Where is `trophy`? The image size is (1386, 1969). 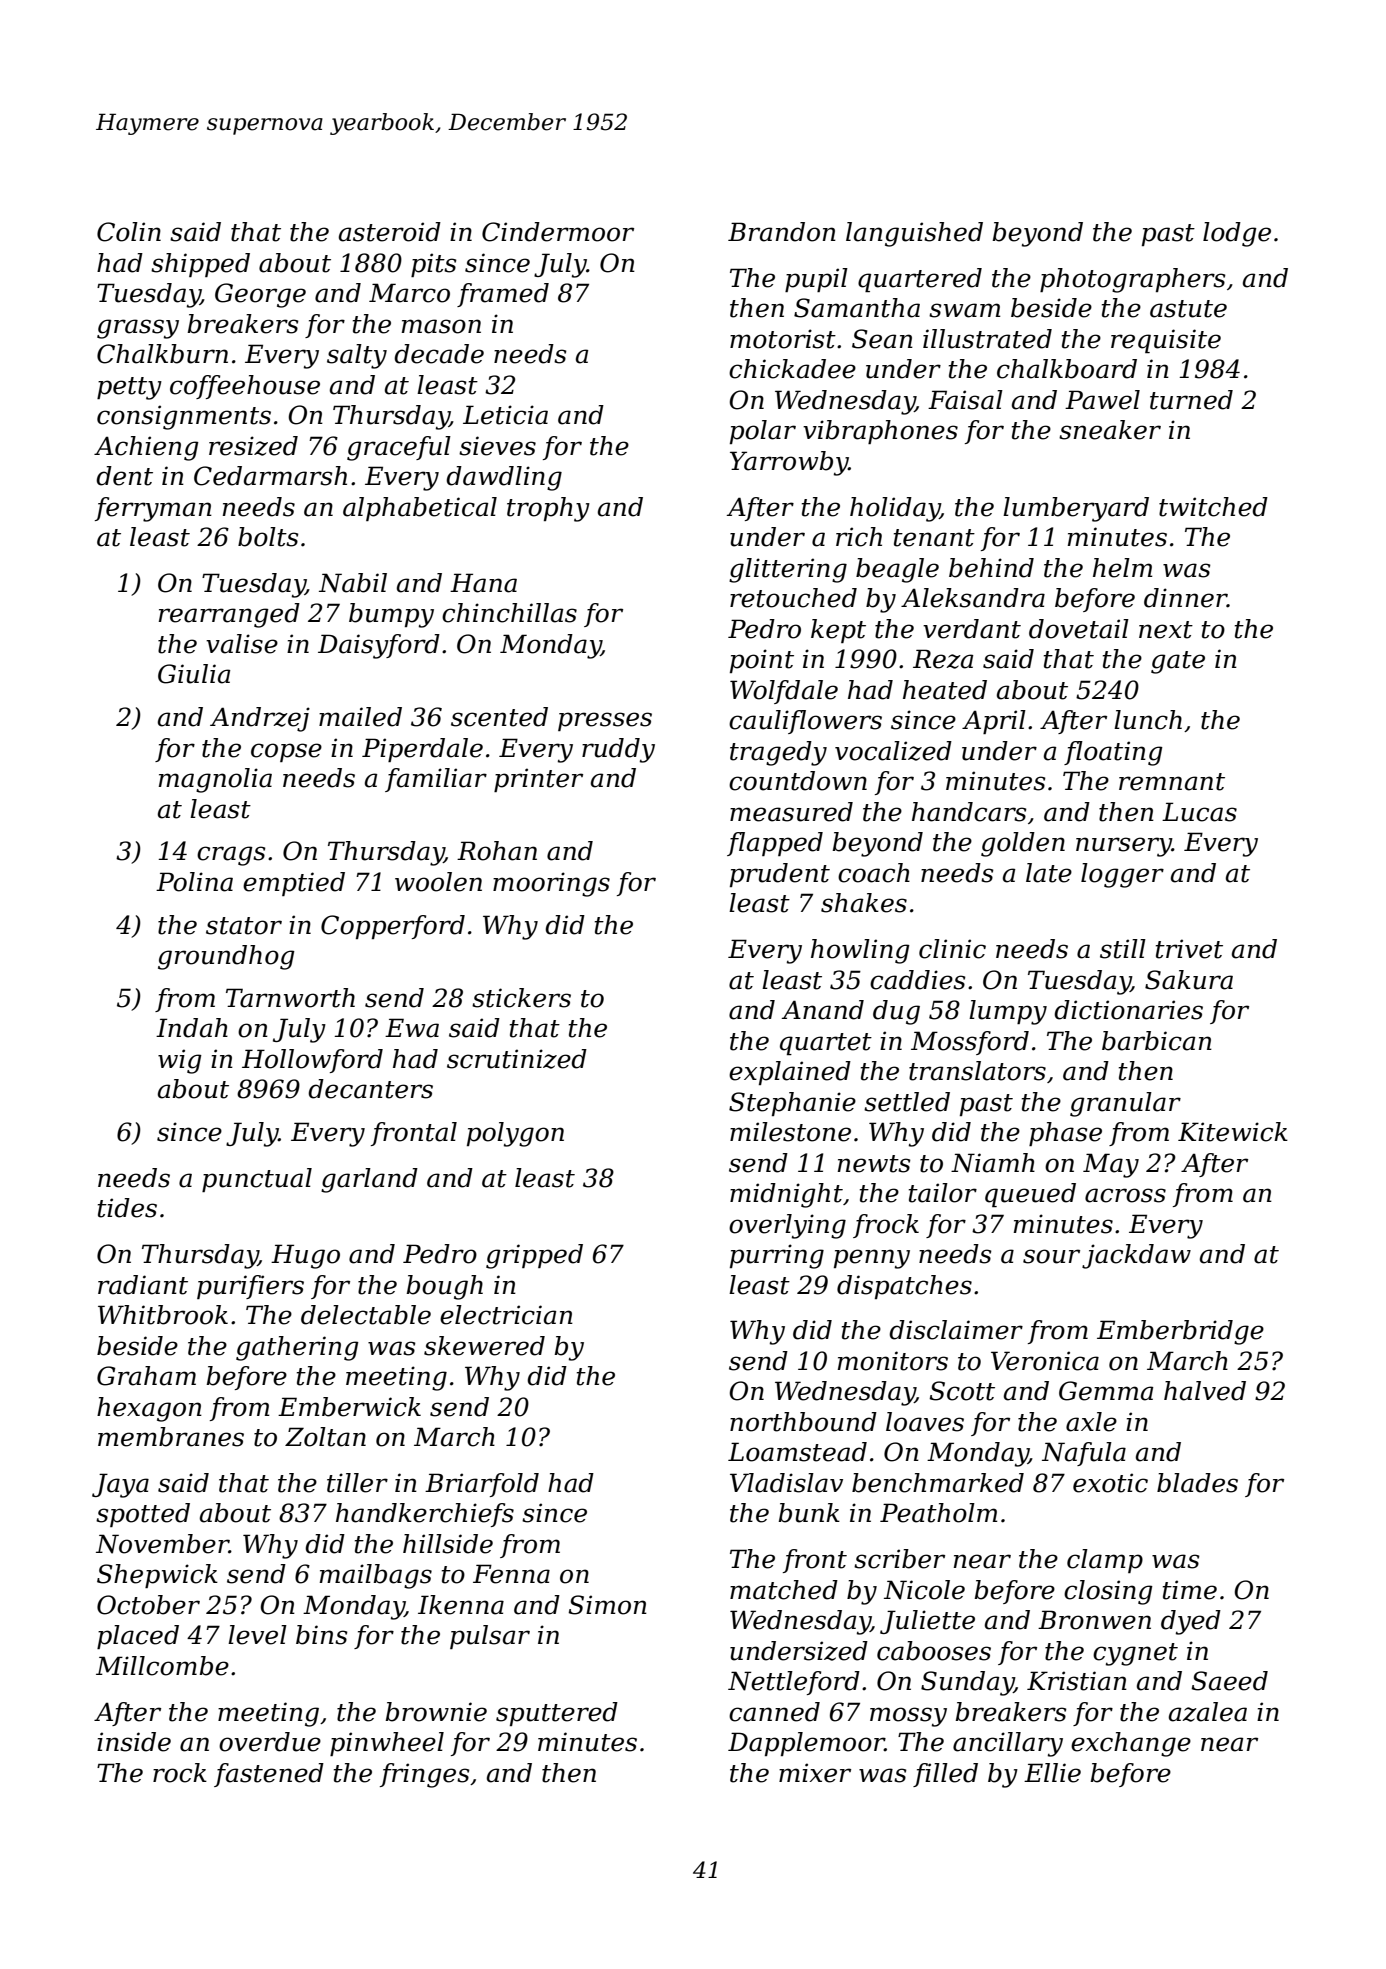 trophy is located at coordinates (548, 509).
